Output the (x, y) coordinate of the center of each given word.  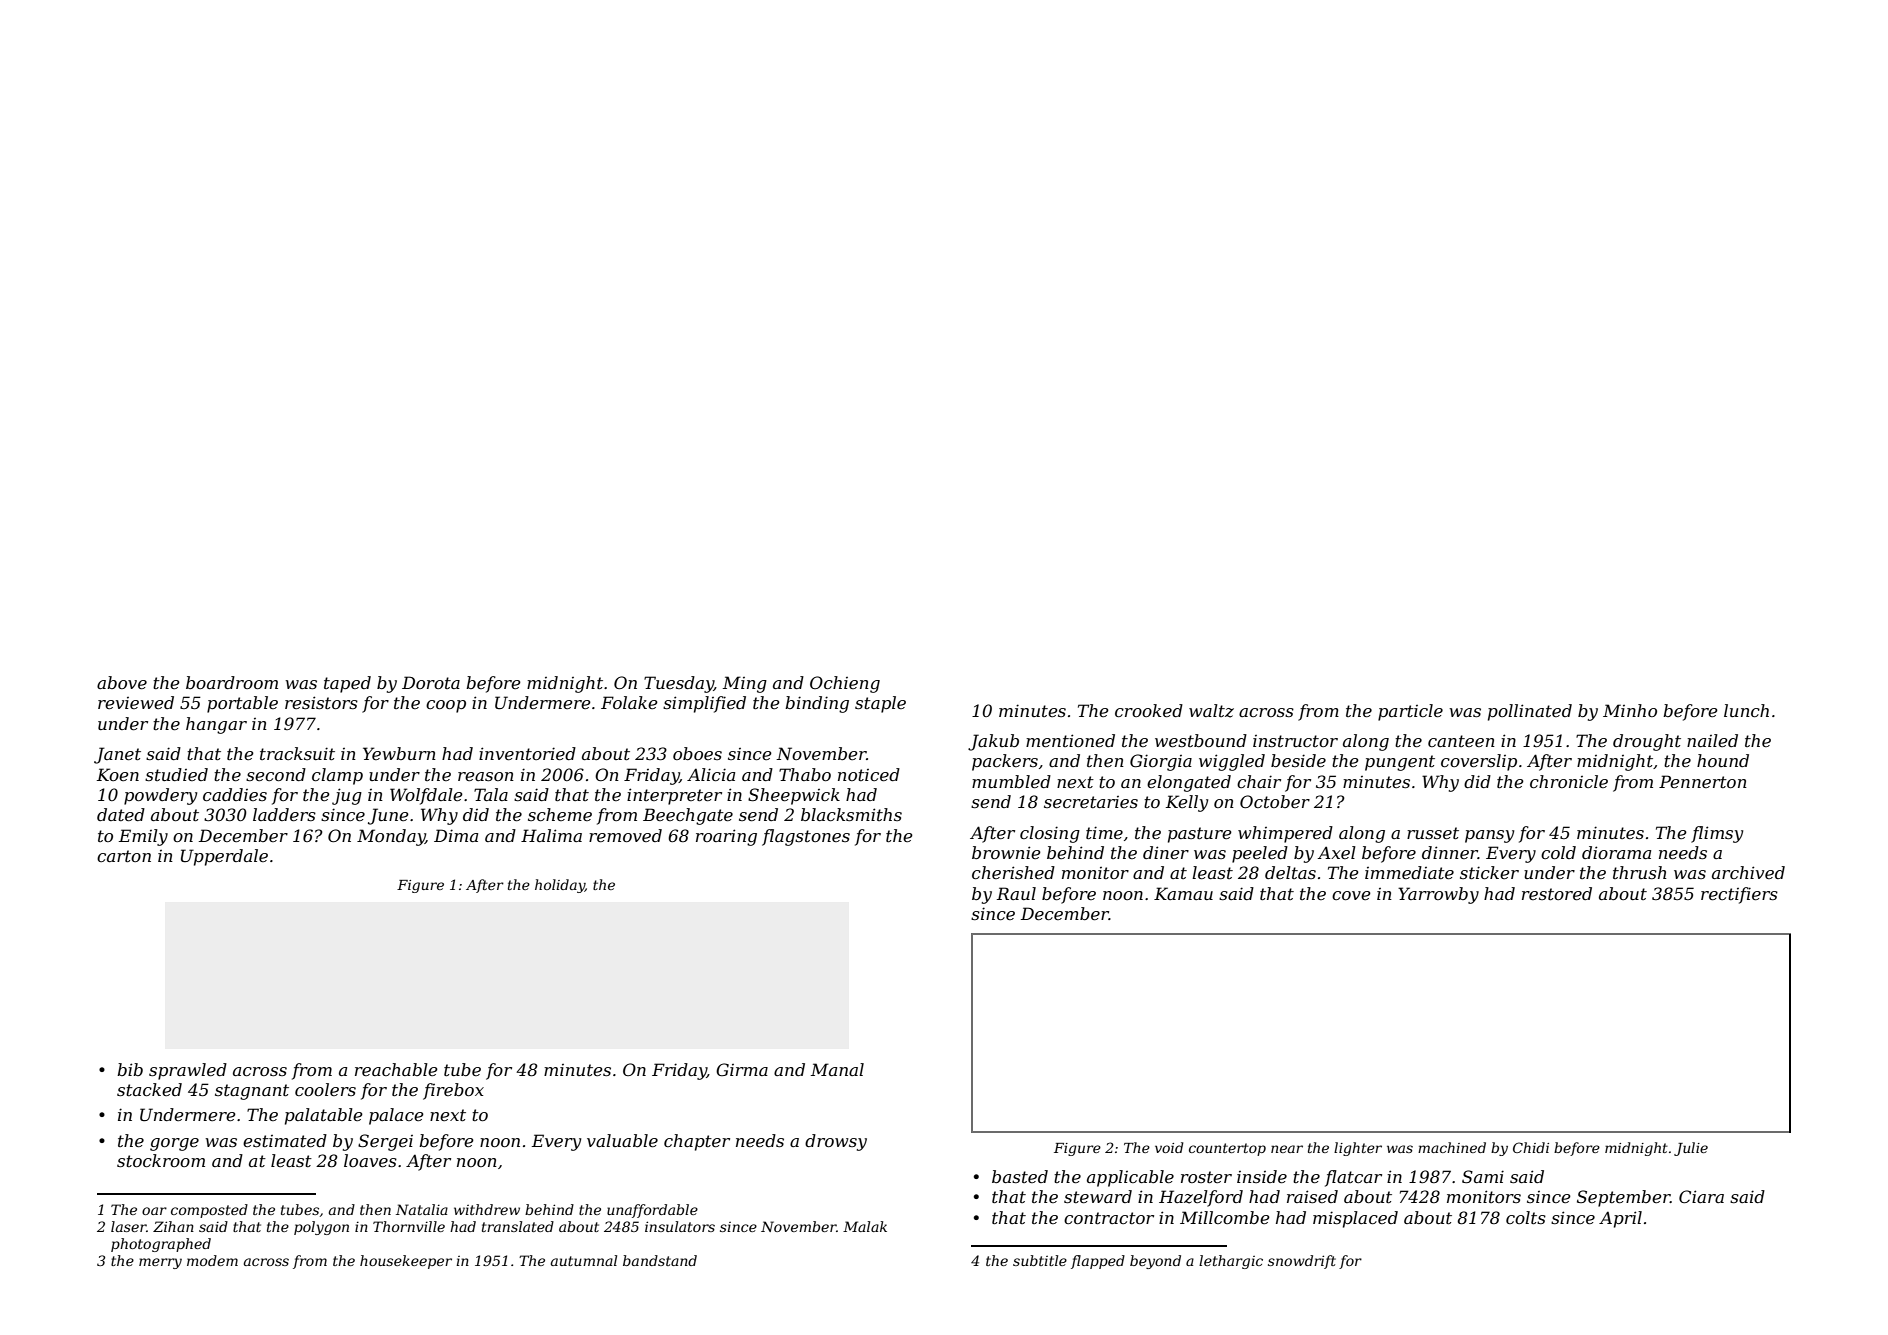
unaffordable (652, 1211)
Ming (745, 684)
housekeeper (406, 1262)
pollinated (1530, 712)
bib (130, 1069)
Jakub (993, 742)
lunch (1746, 710)
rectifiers (1739, 895)
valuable (622, 1140)
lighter (1358, 1149)
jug (347, 796)
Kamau (1183, 893)
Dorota (431, 682)
